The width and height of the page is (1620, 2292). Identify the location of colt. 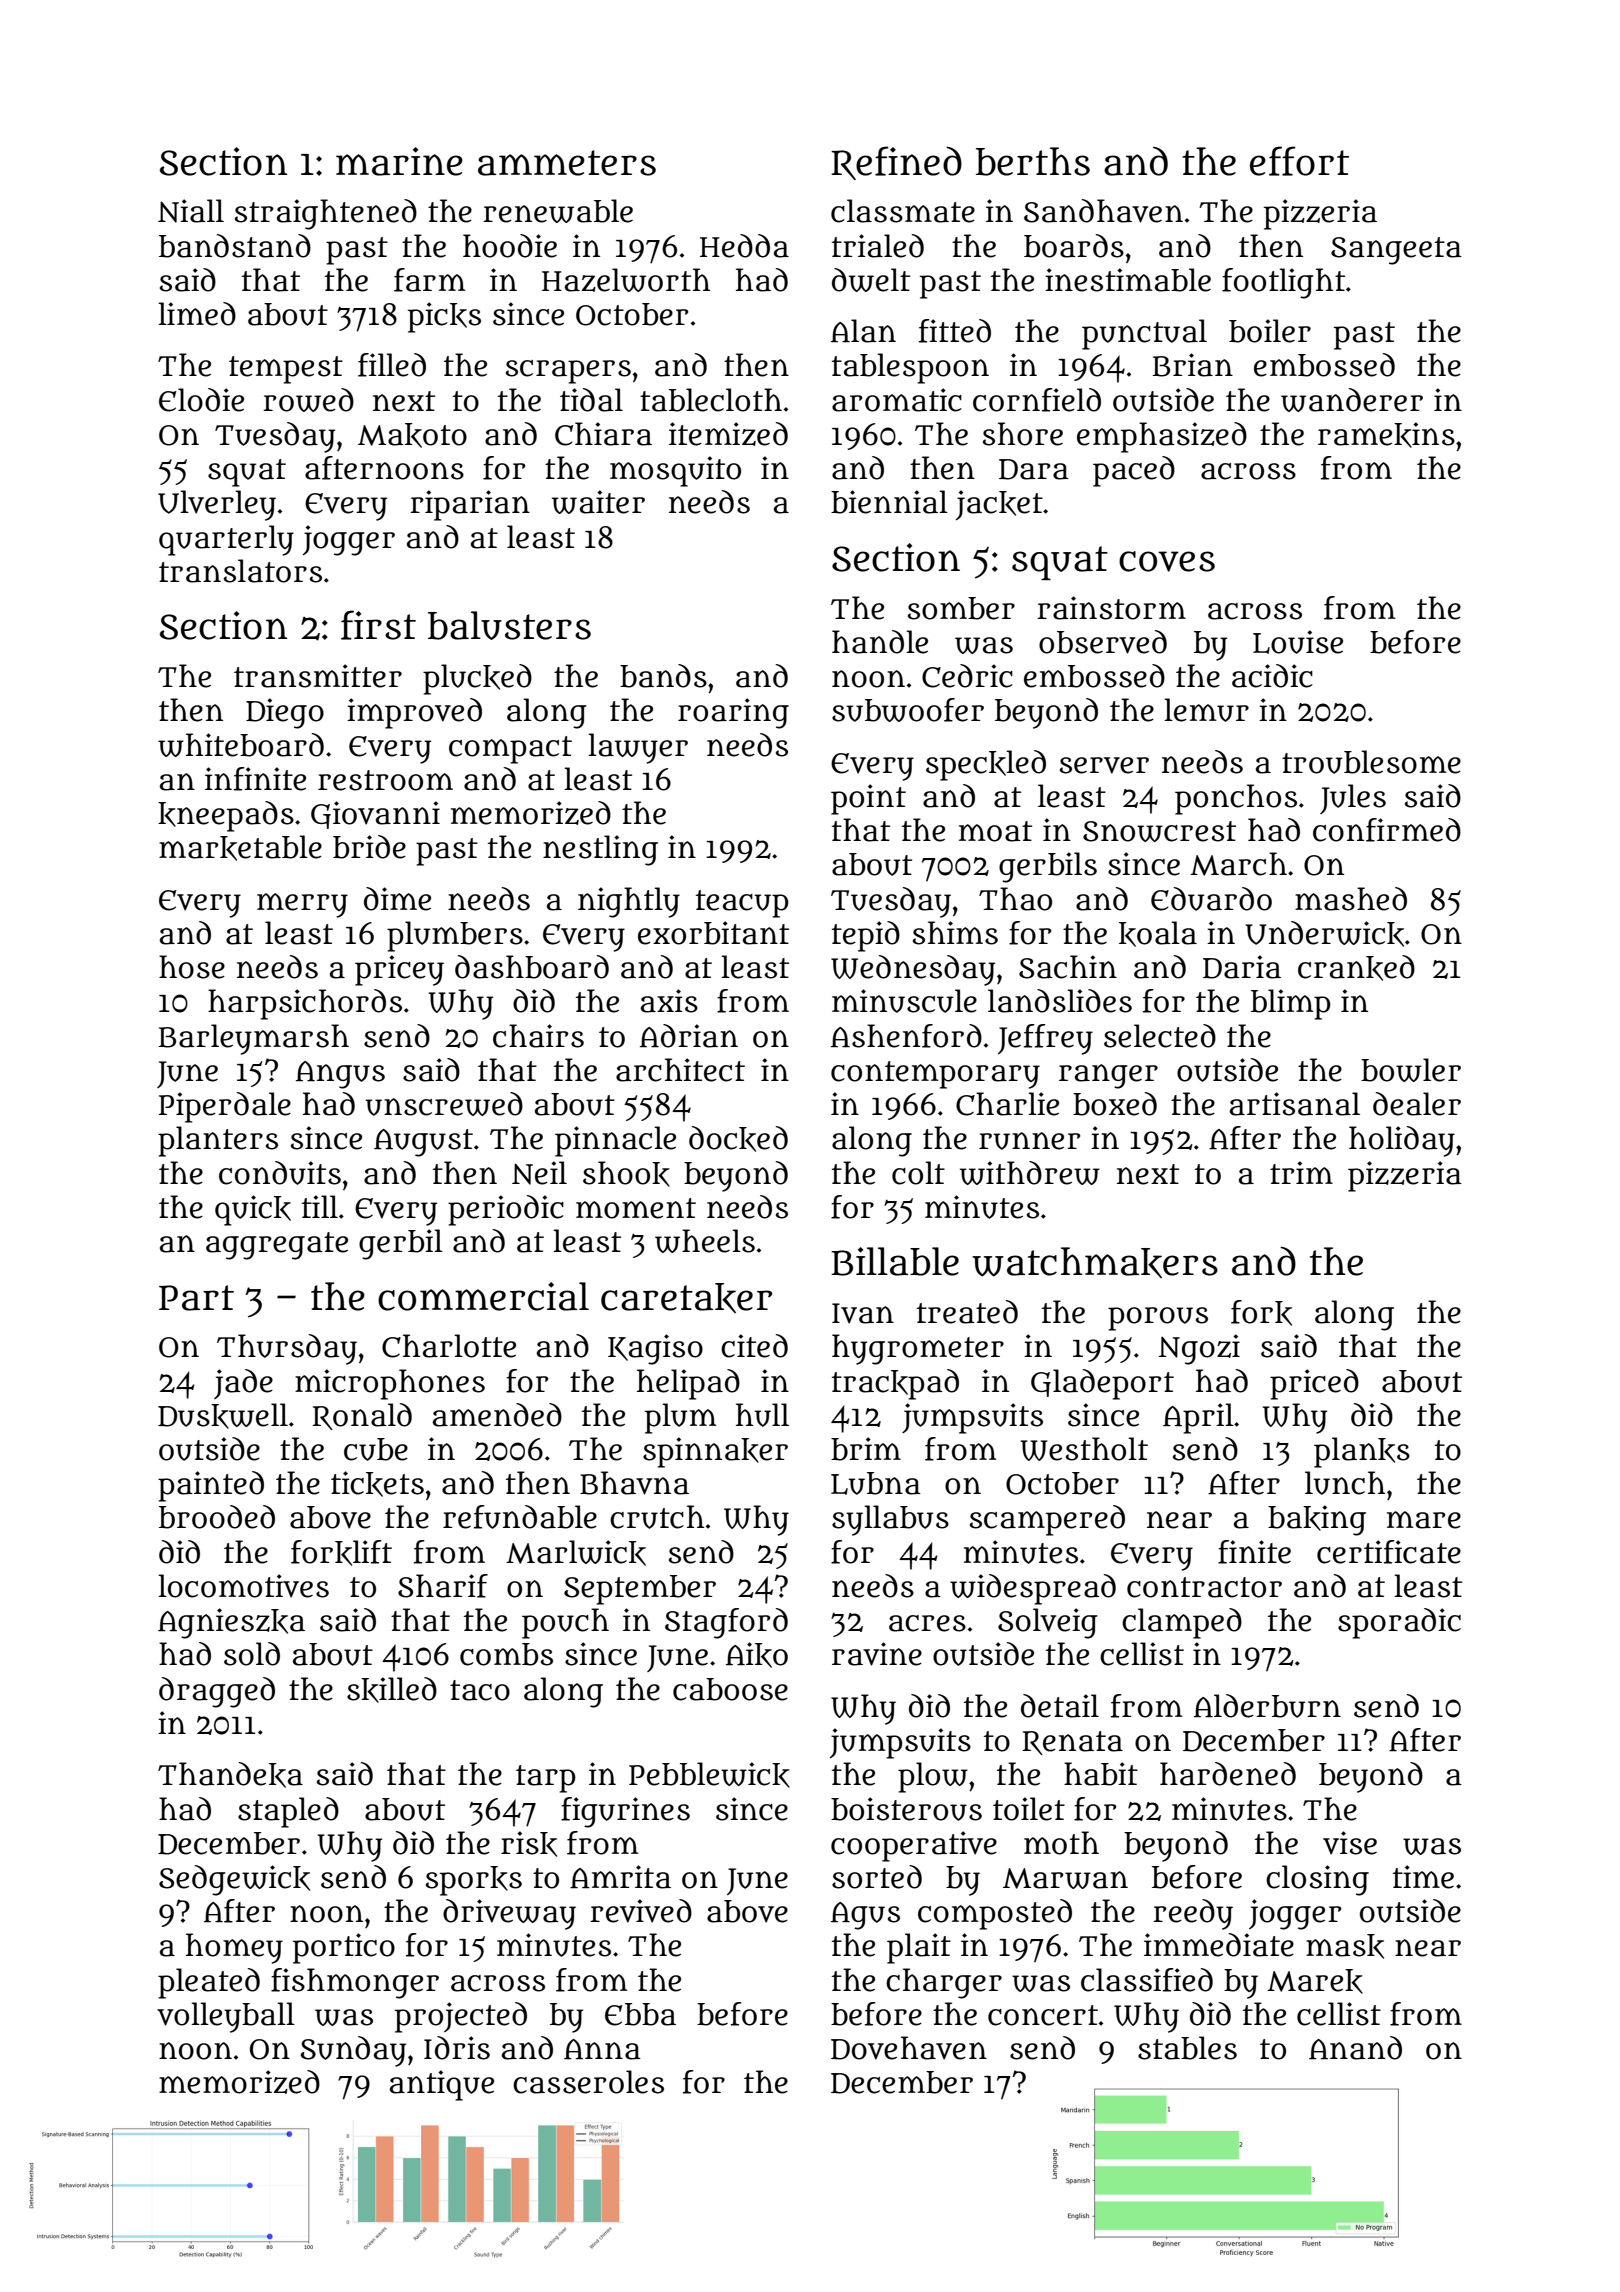
(918, 1173).
